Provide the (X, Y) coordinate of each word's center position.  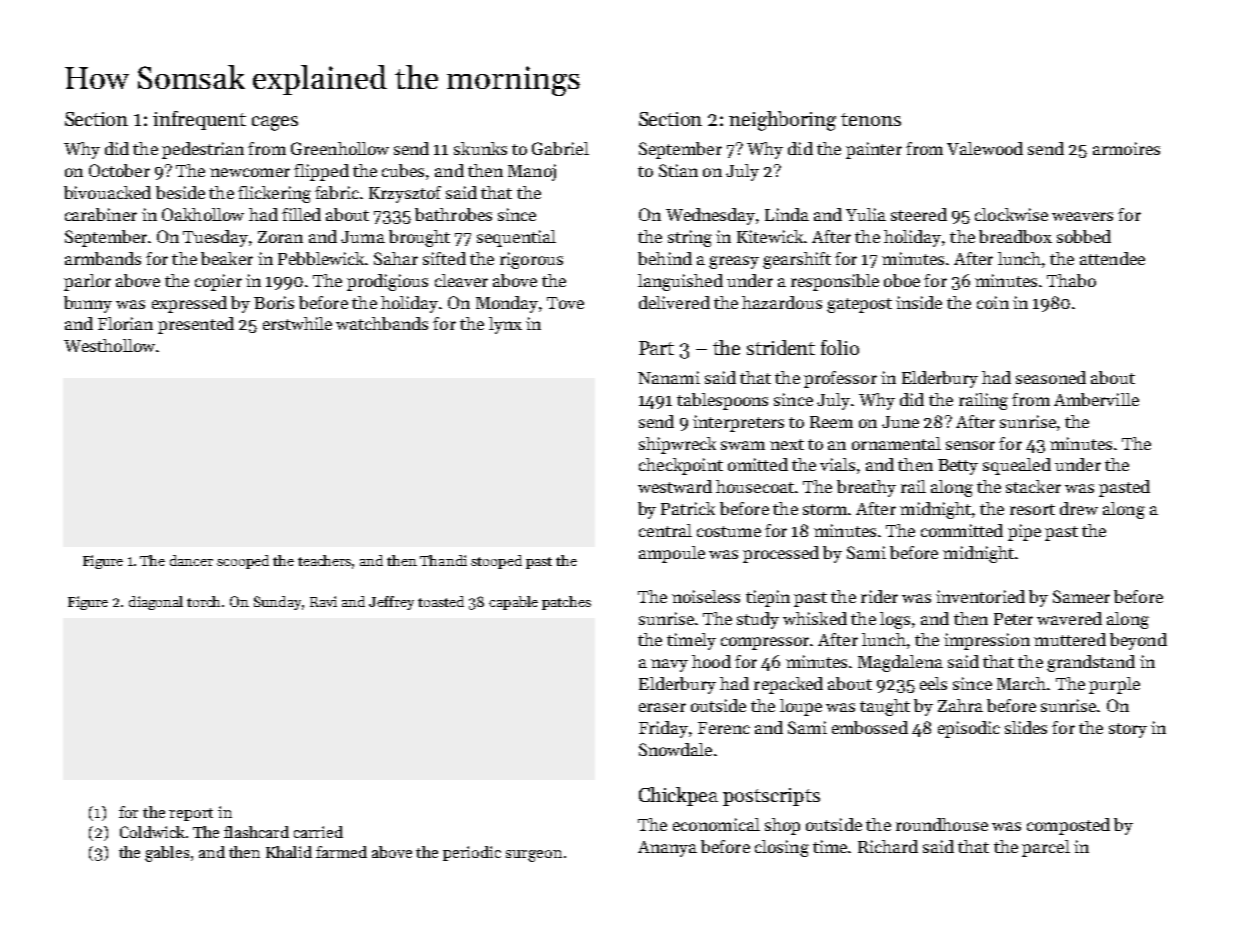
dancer (191, 560)
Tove (565, 303)
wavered (1069, 618)
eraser (662, 707)
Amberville (1096, 399)
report (191, 814)
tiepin (768, 598)
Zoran (280, 237)
